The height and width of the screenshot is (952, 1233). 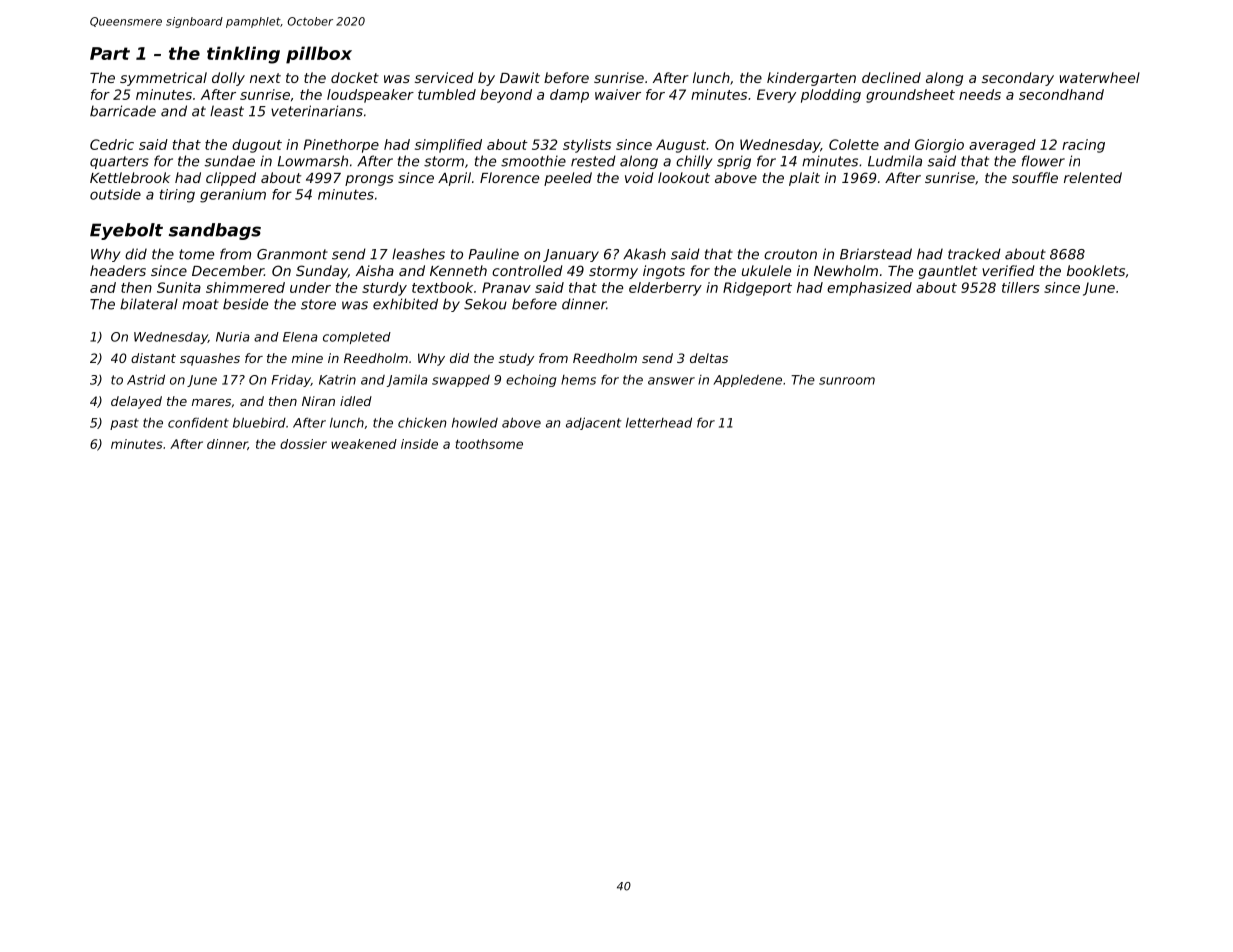 I want to click on Sekou, so click(x=485, y=304).
